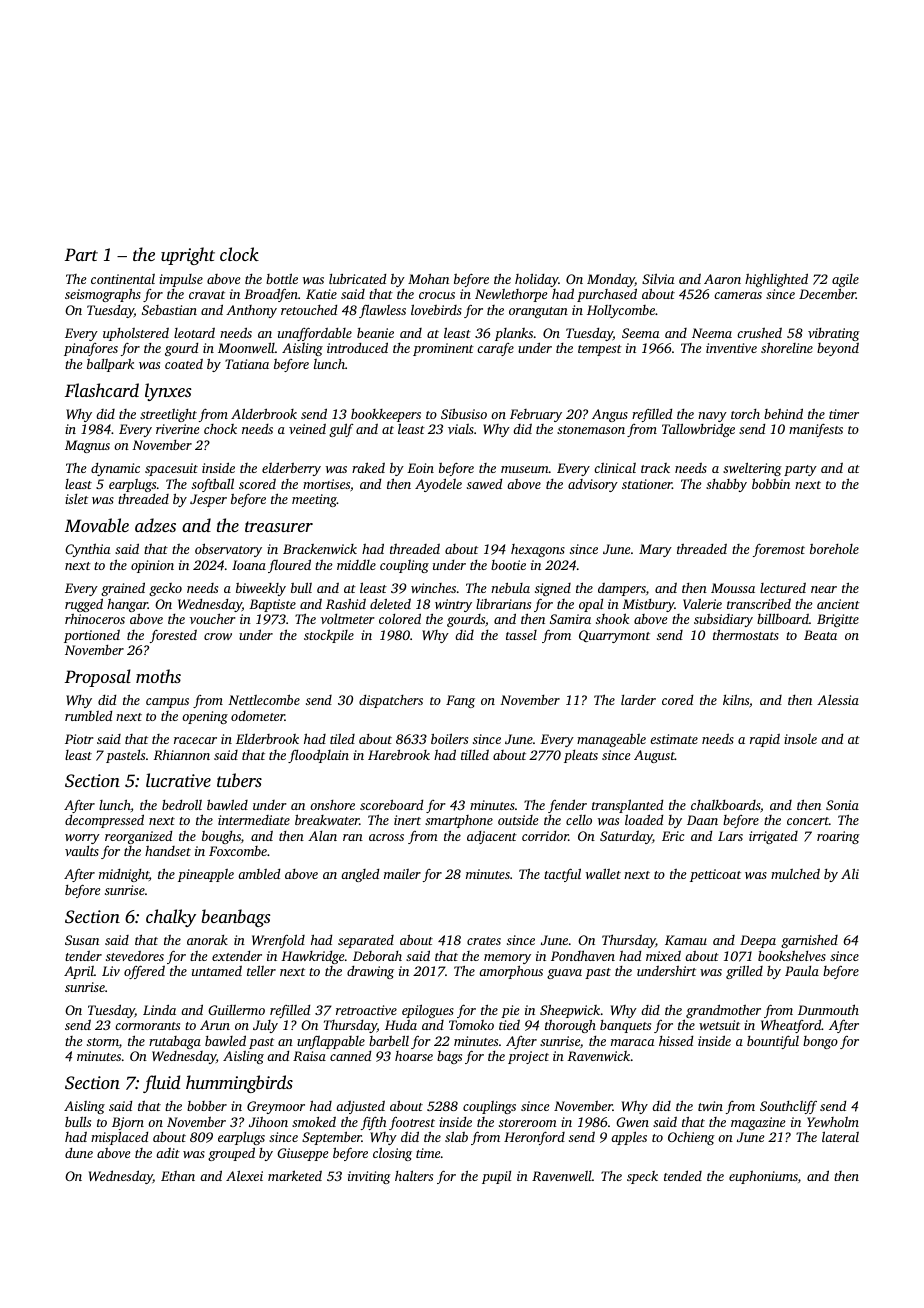 This screenshot has width=924, height=1308. I want to click on Ethan, so click(178, 1175).
